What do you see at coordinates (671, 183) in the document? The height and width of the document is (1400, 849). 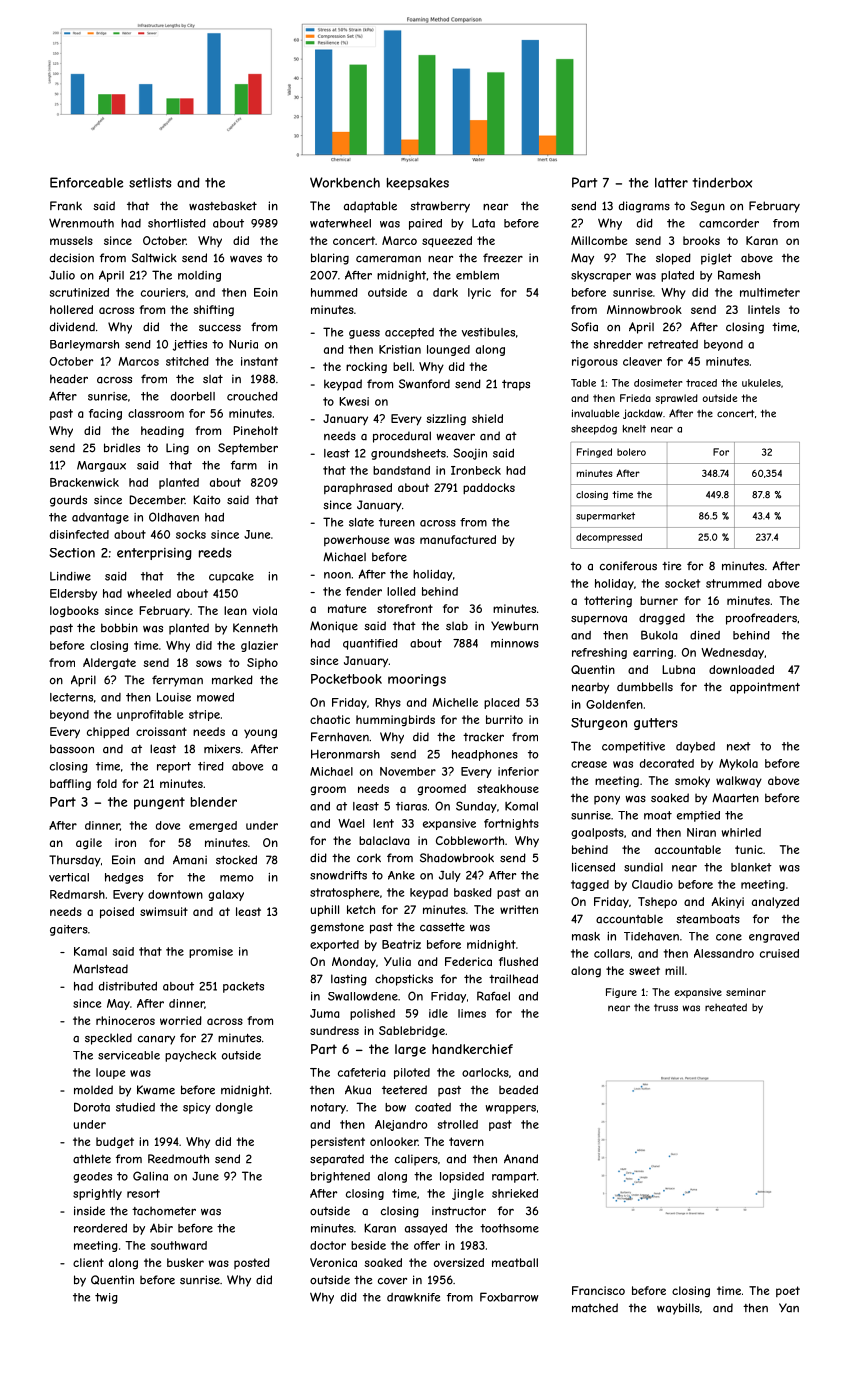 I see `latter` at bounding box center [671, 183].
